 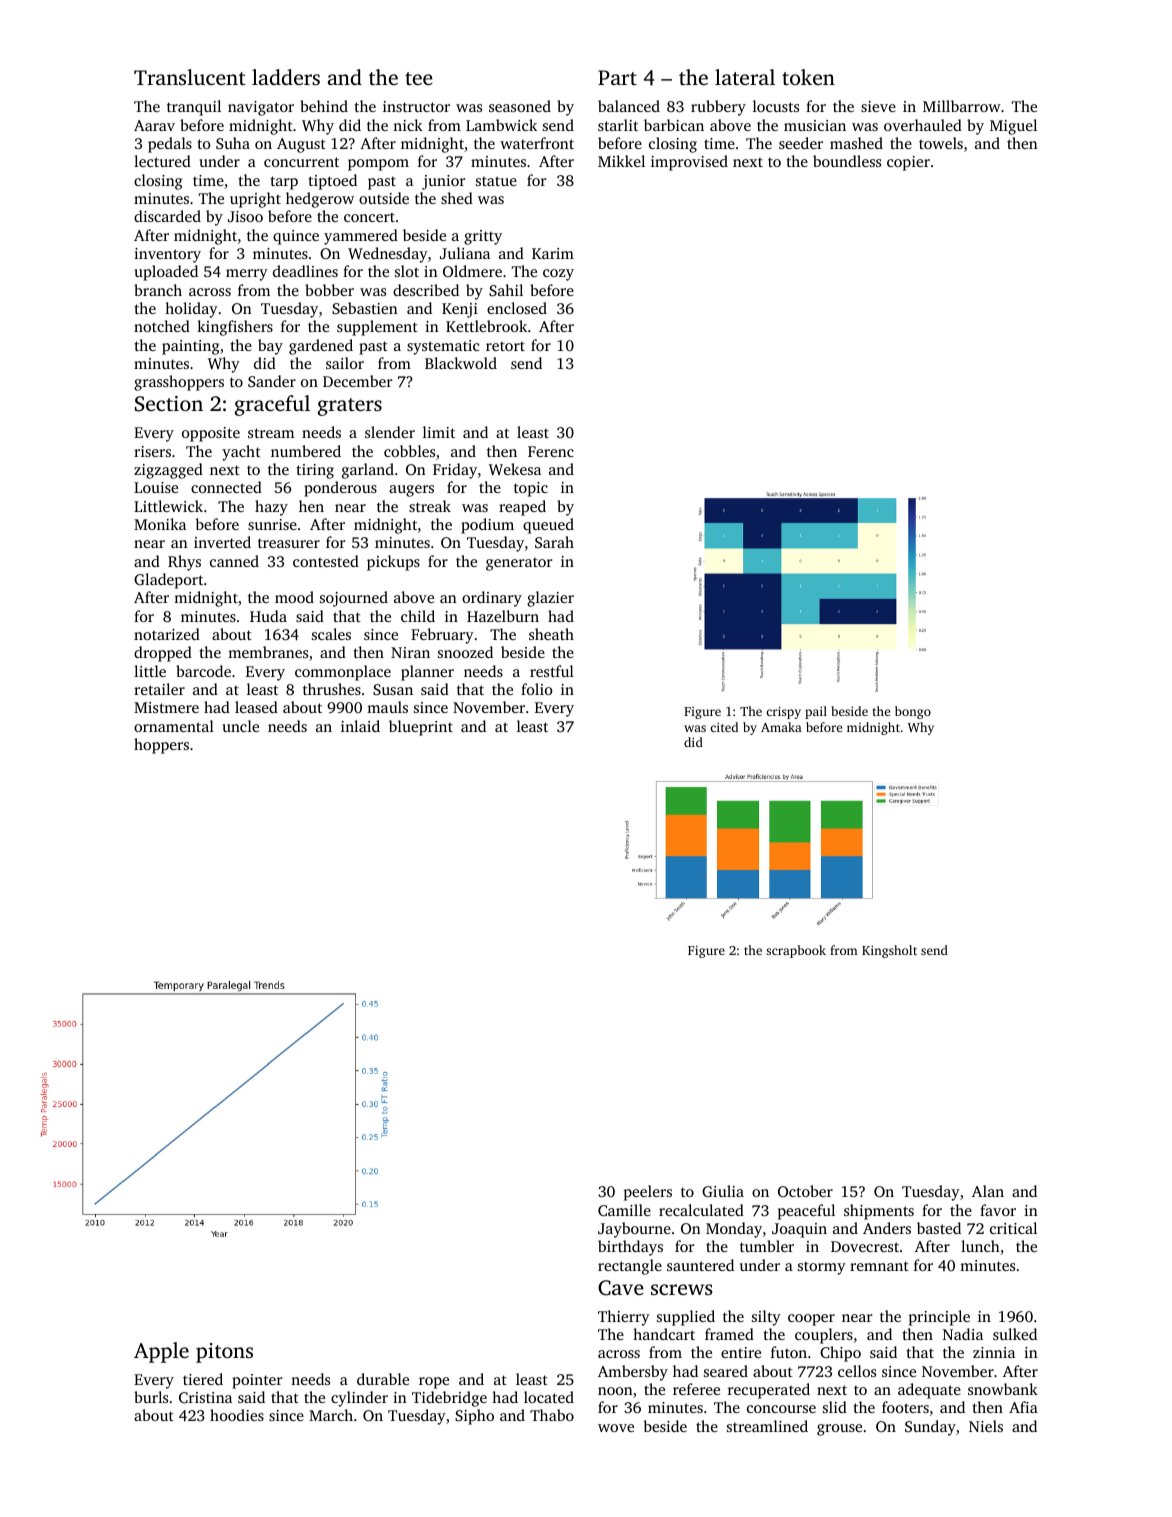 What do you see at coordinates (986, 1426) in the image?
I see `Niels` at bounding box center [986, 1426].
